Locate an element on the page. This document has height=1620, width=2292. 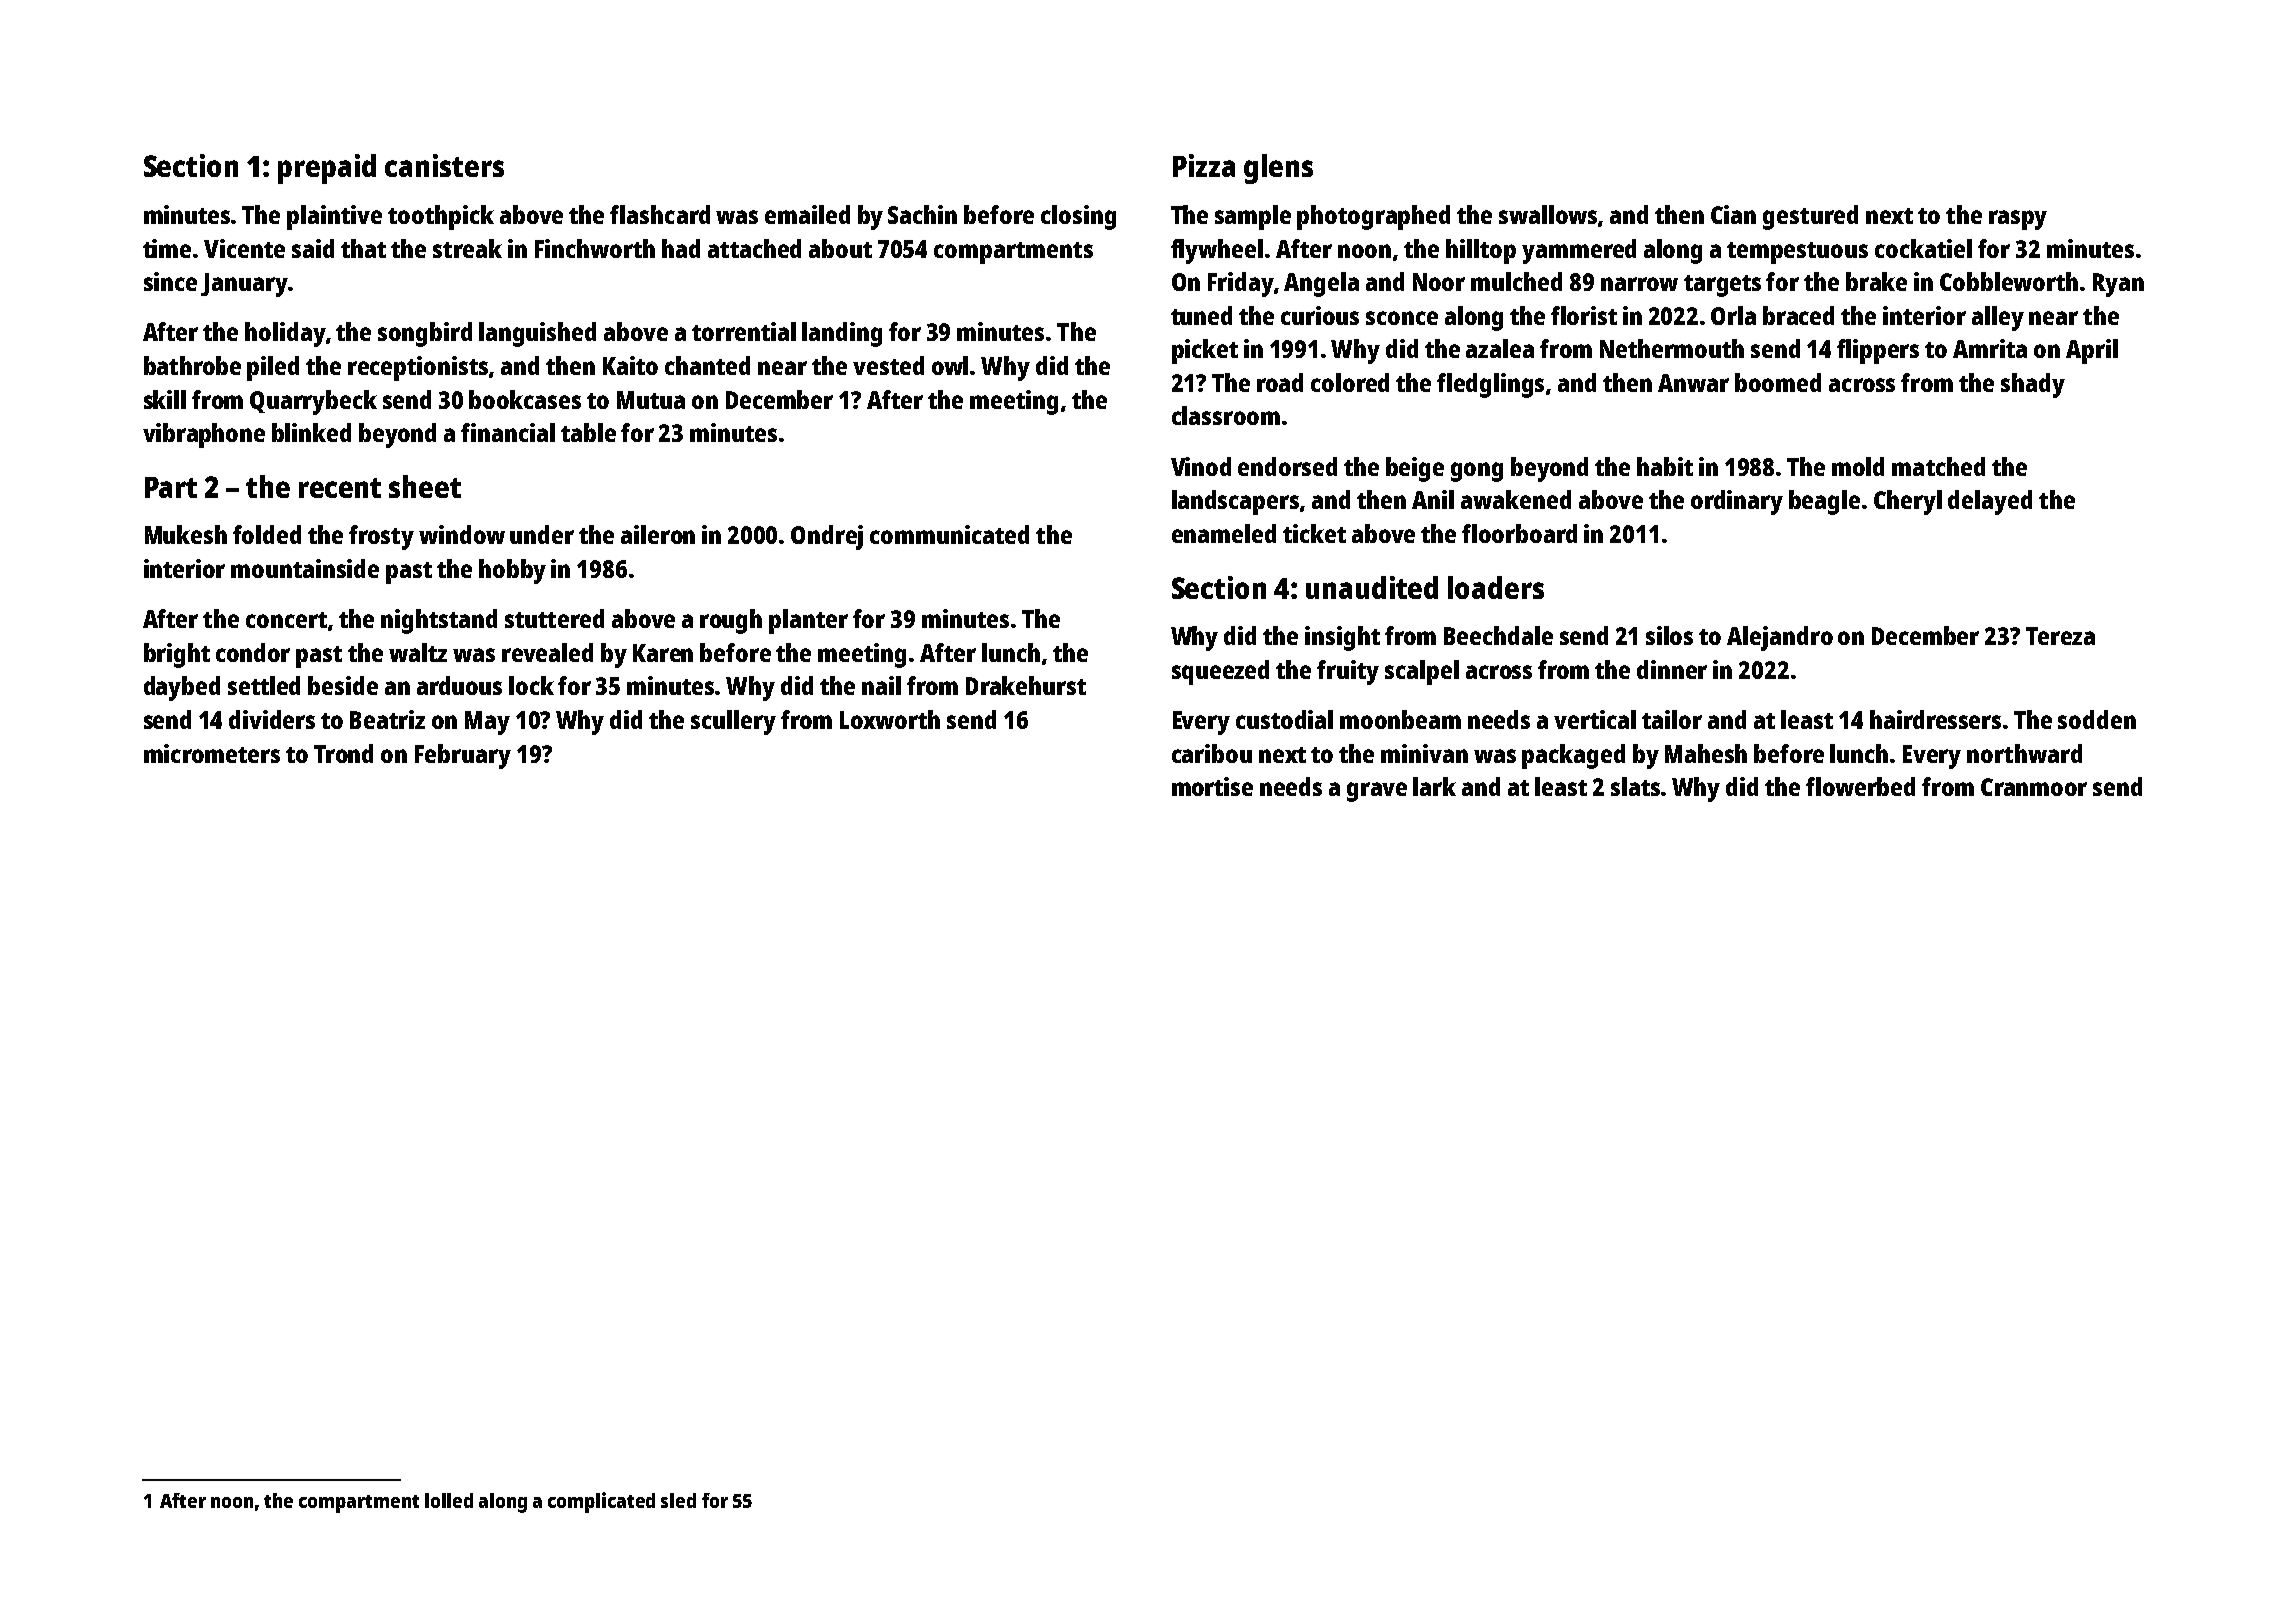
Trond is located at coordinates (343, 753).
